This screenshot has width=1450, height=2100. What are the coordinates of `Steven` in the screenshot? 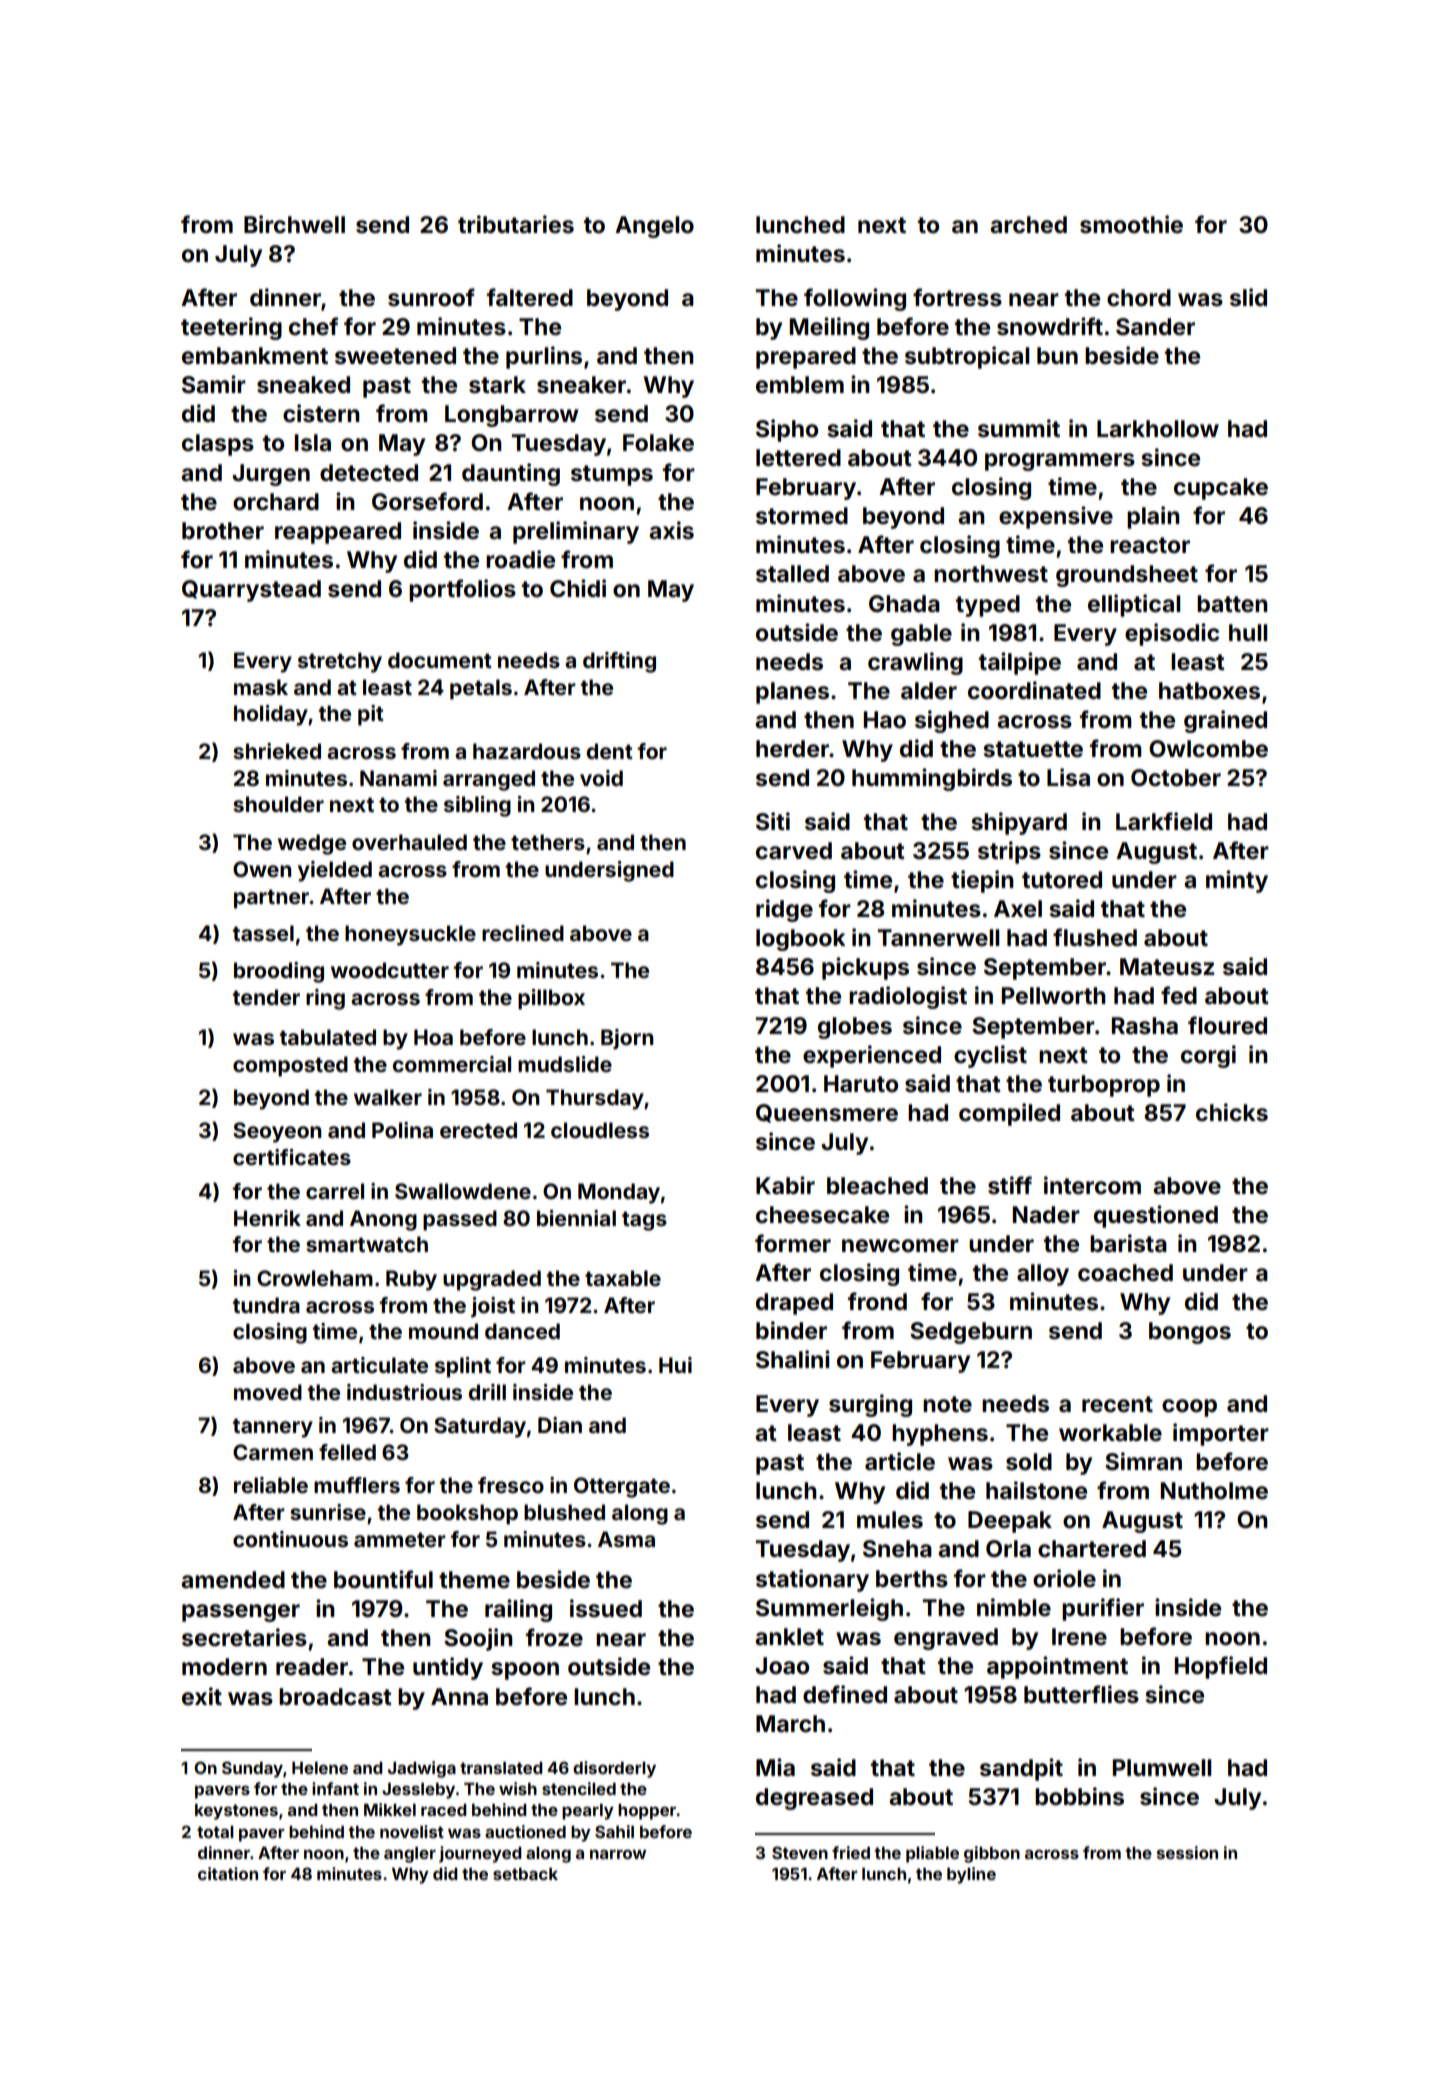 It's located at (800, 1852).
